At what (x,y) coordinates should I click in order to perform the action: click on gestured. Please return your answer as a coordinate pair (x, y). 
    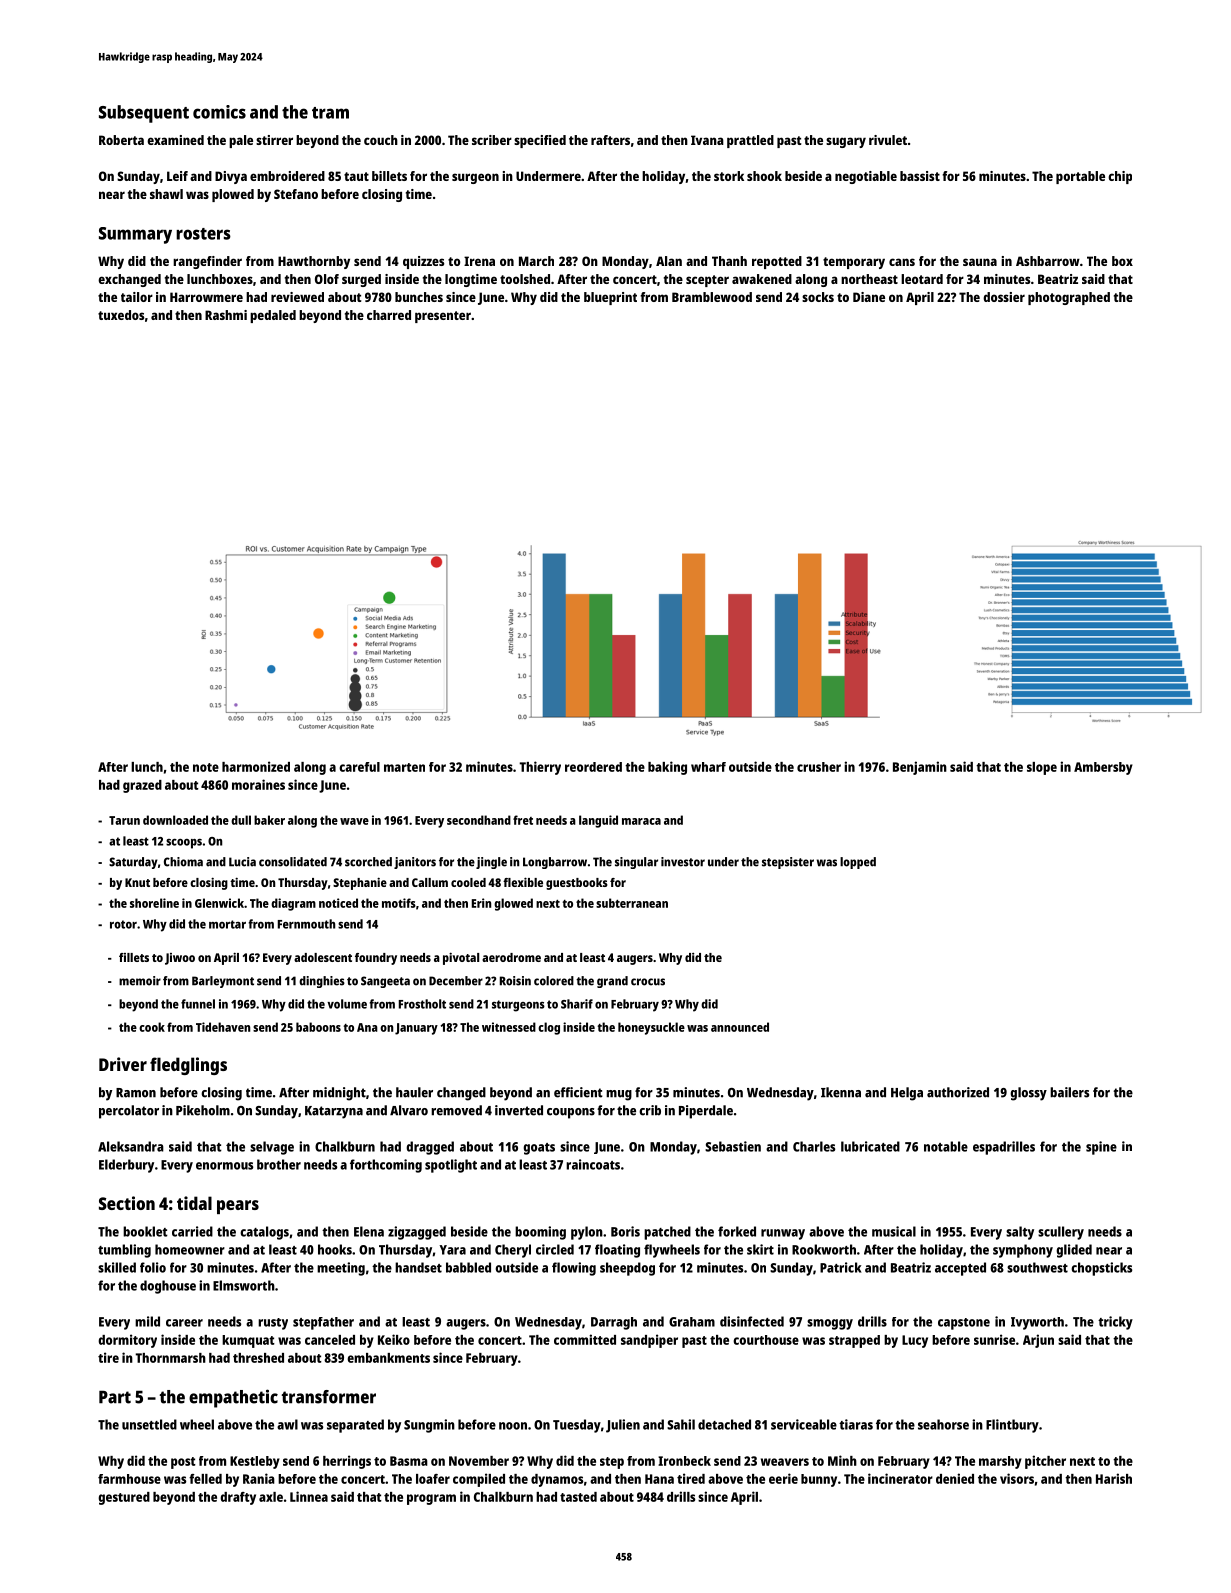
    Looking at the image, I should click on (124, 1498).
